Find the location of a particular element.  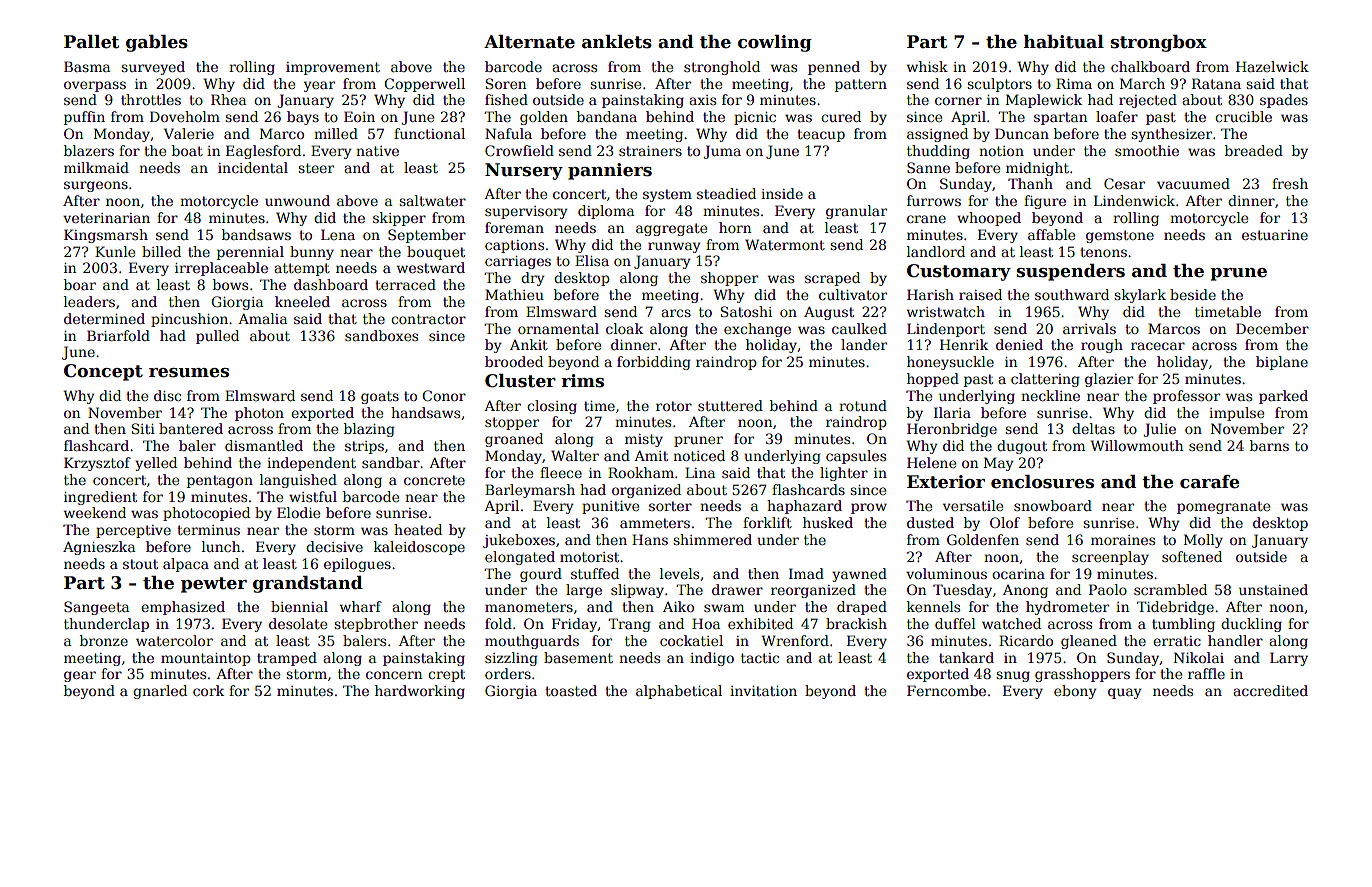

foreman is located at coordinates (514, 227).
